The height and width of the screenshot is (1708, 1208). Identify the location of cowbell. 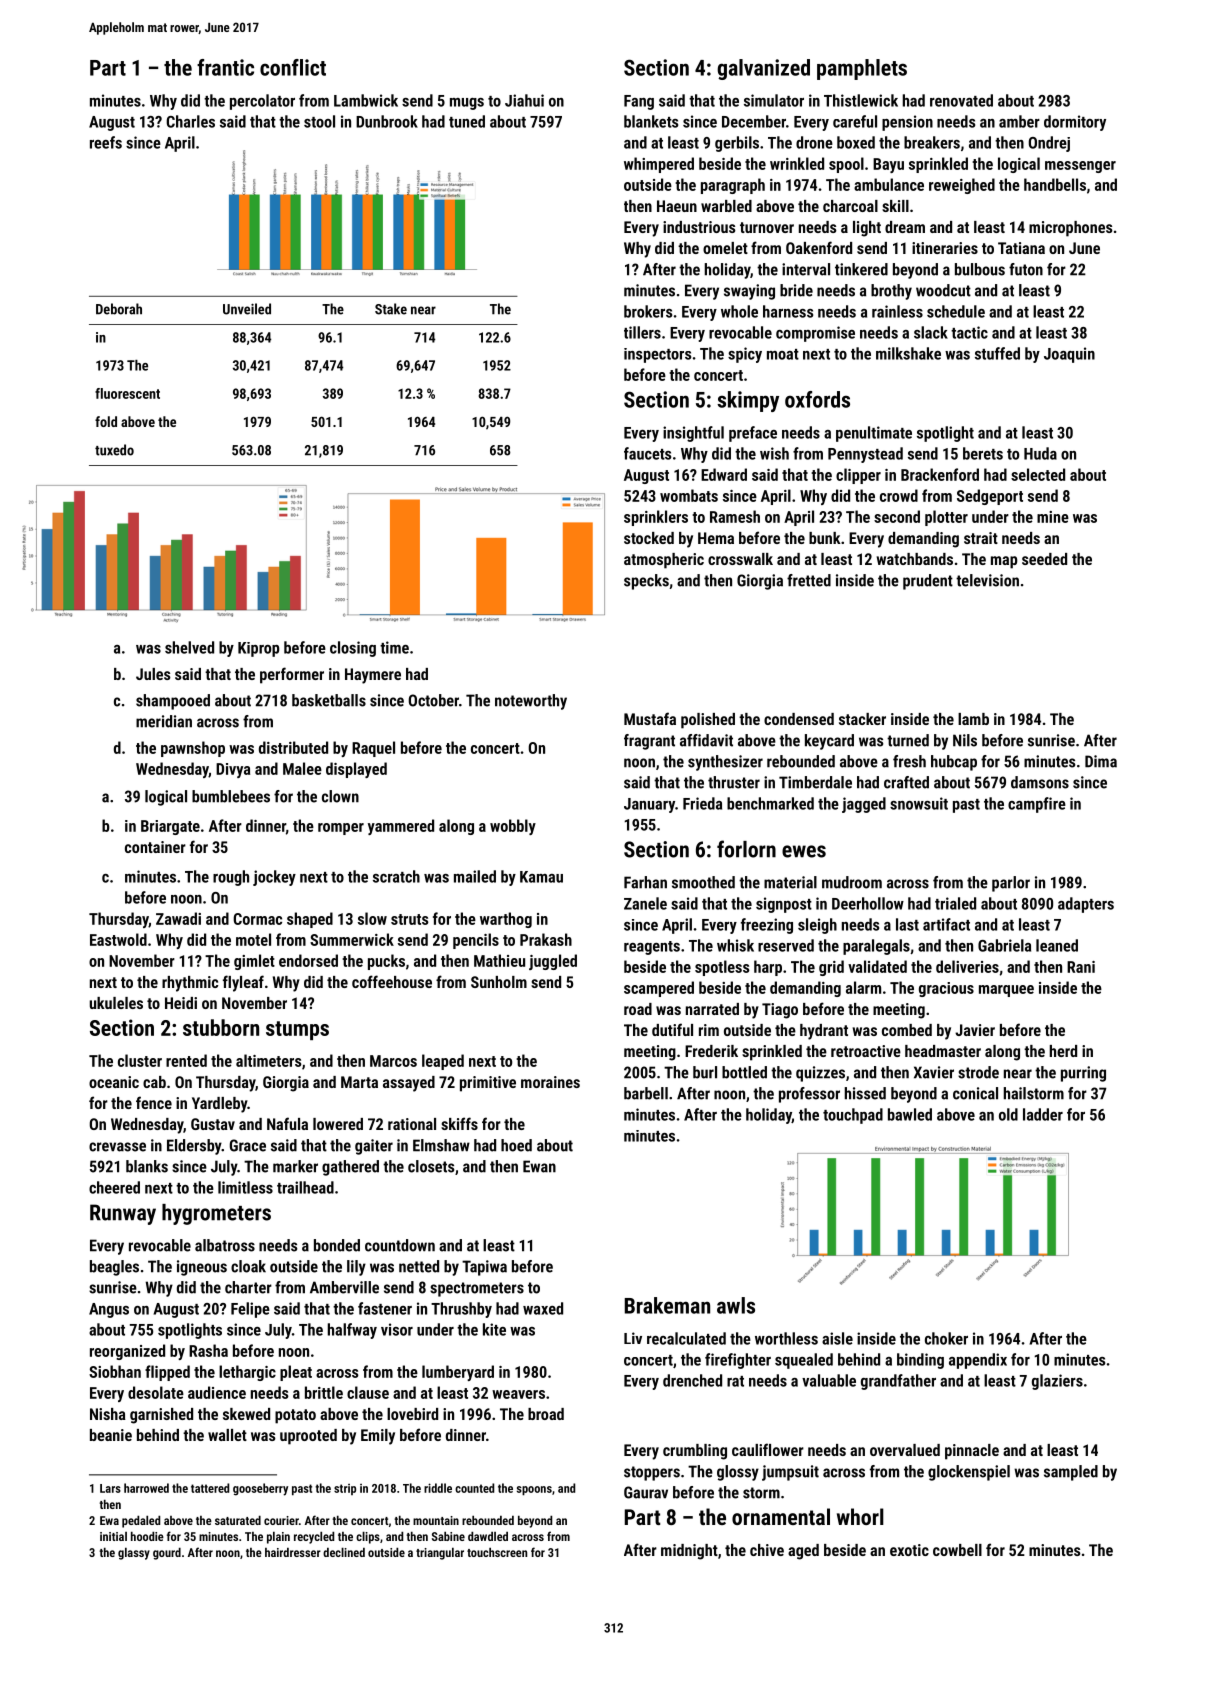
(957, 1550).
